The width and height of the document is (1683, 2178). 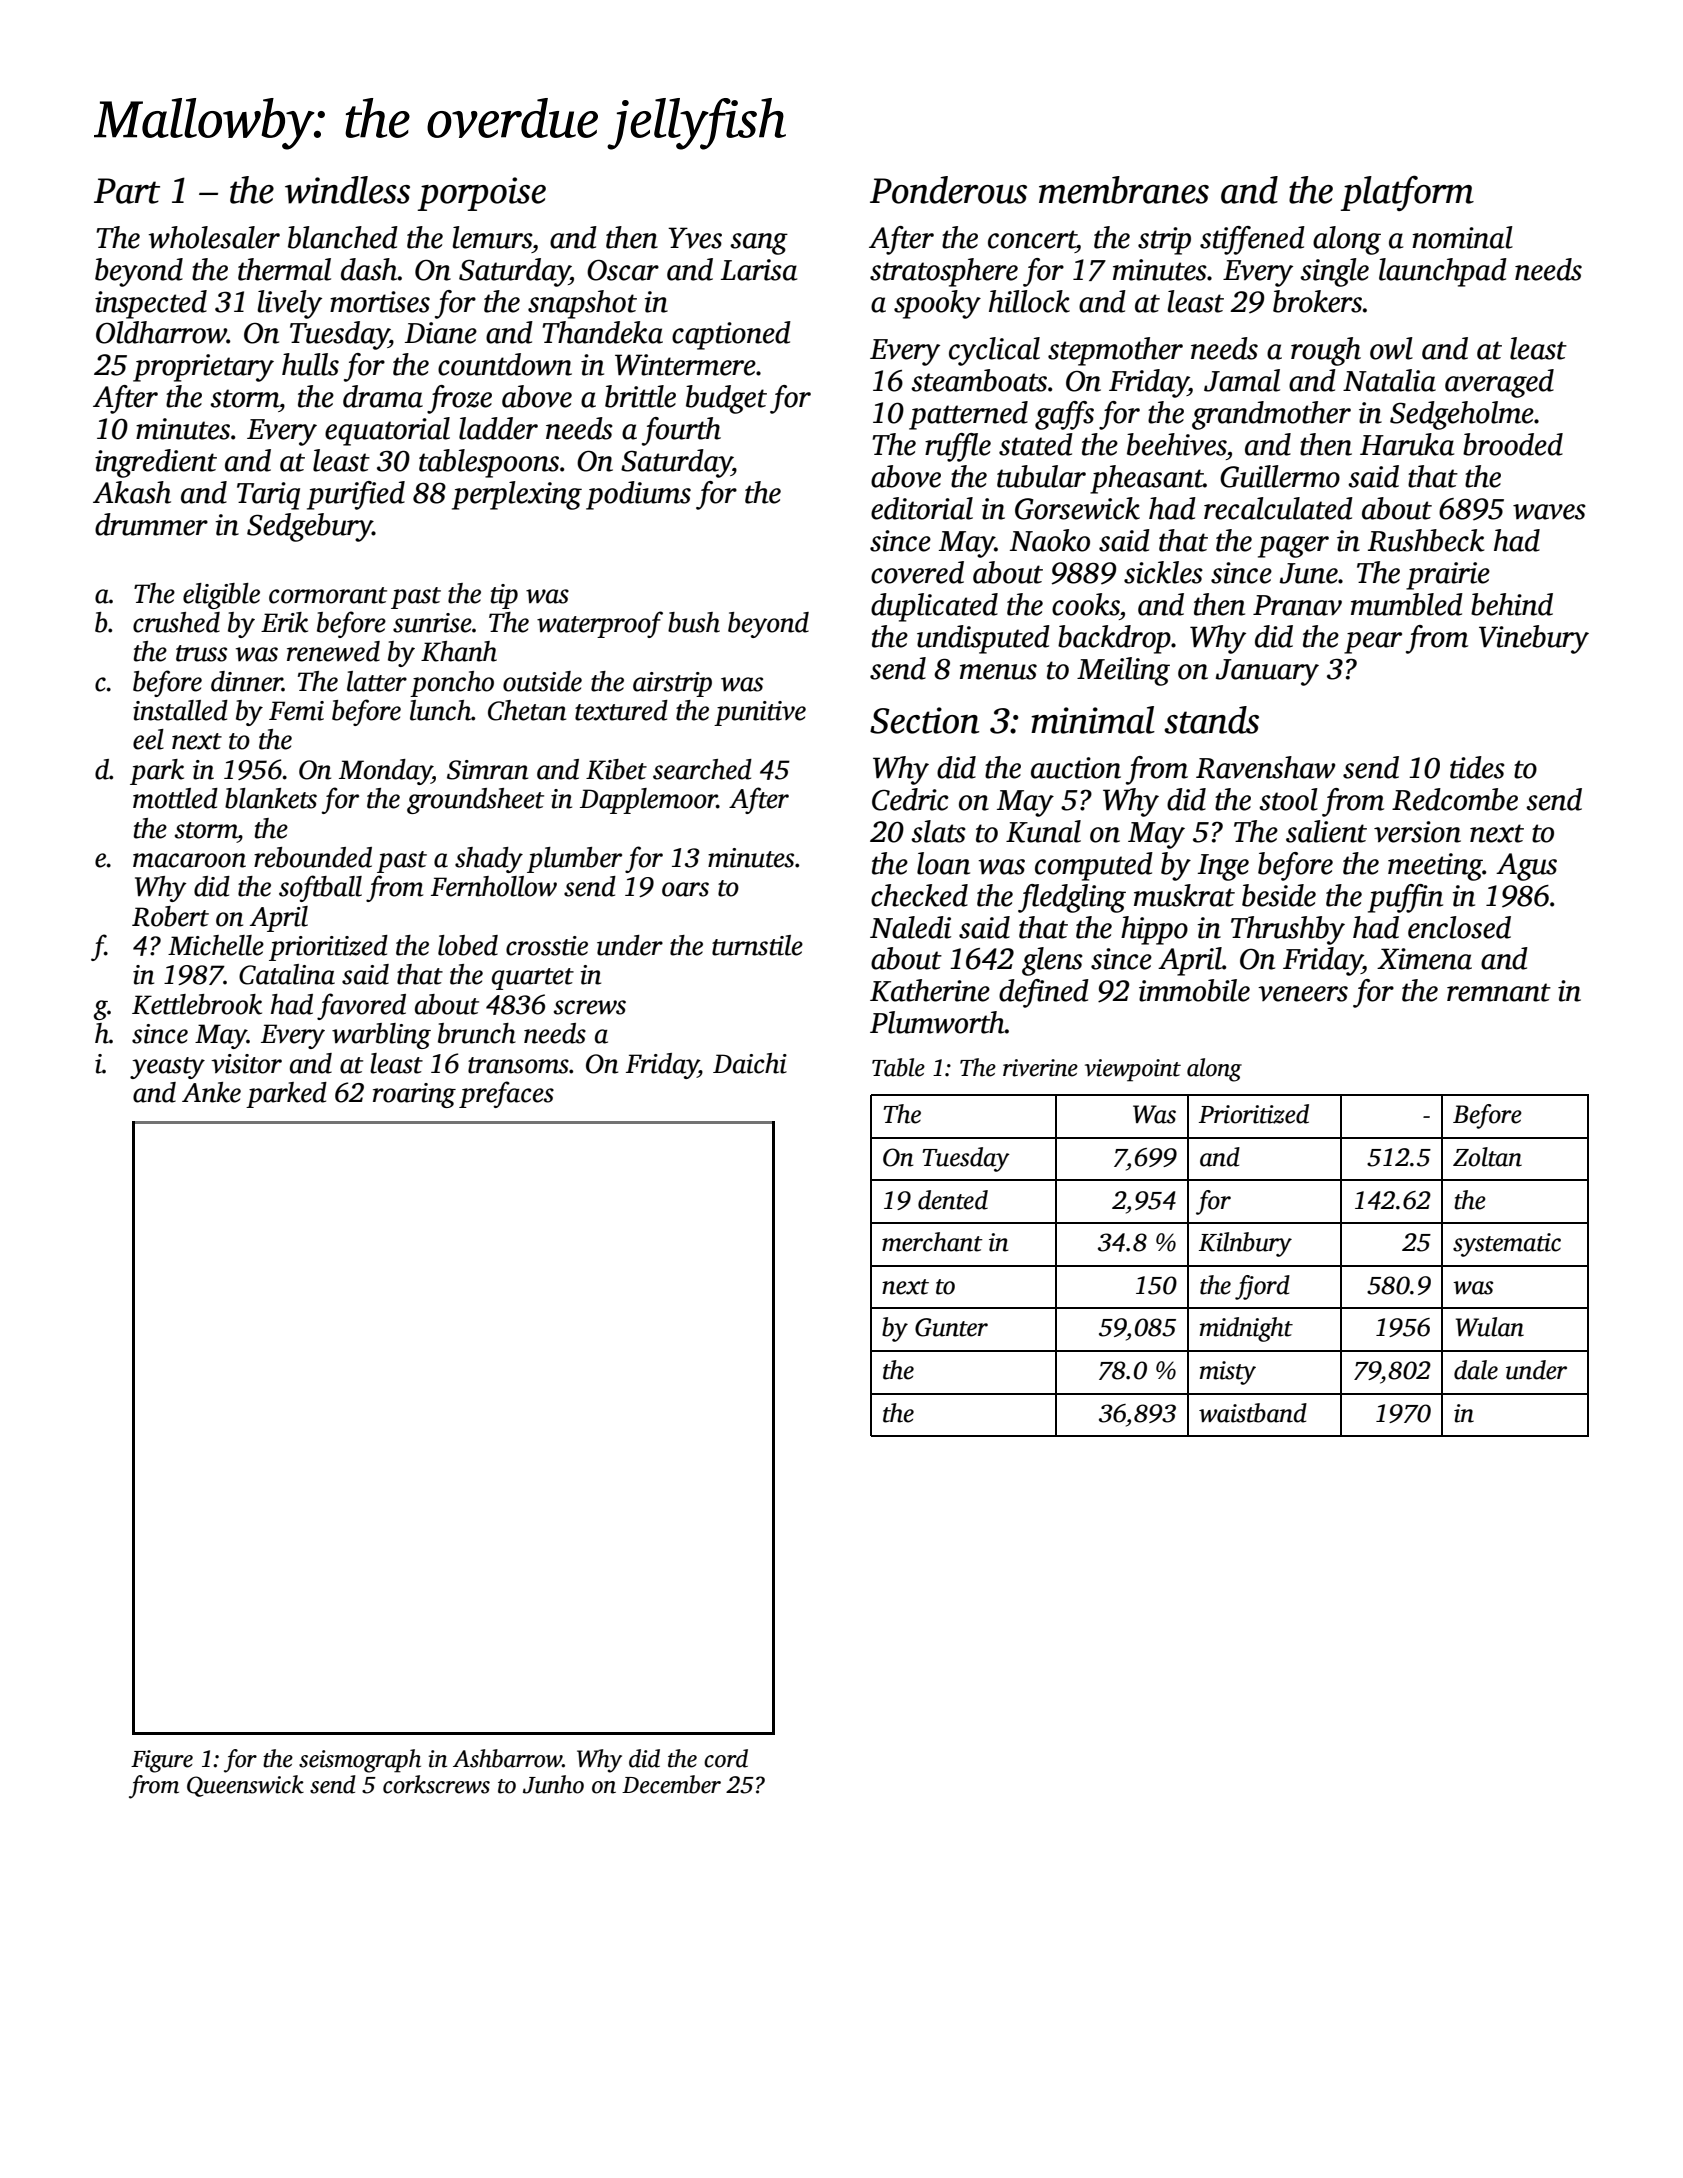 What do you see at coordinates (553, 1784) in the document?
I see `Junho` at bounding box center [553, 1784].
